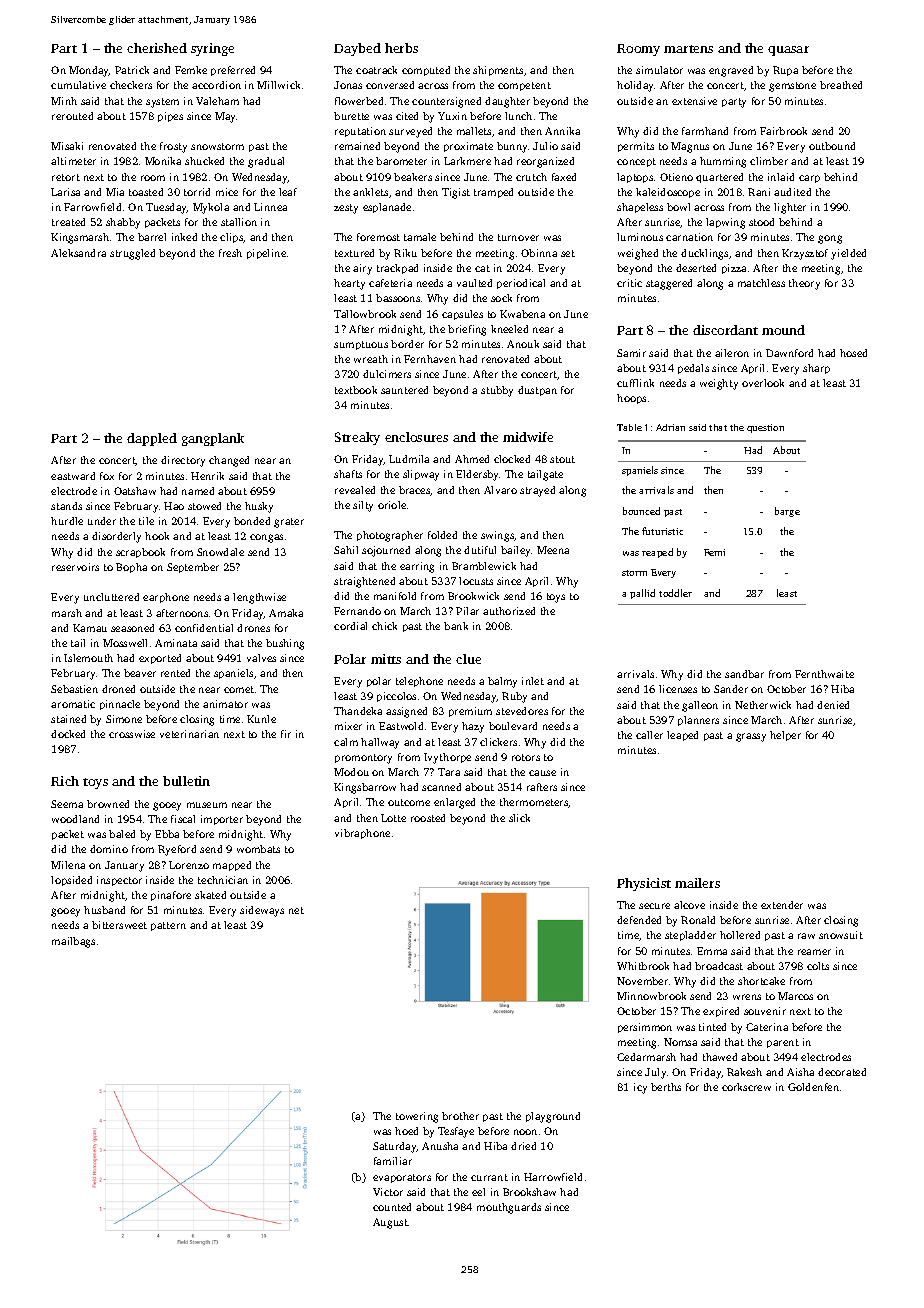 Image resolution: width=924 pixels, height=1308 pixels. What do you see at coordinates (73, 704) in the page?
I see `aromatic` at bounding box center [73, 704].
